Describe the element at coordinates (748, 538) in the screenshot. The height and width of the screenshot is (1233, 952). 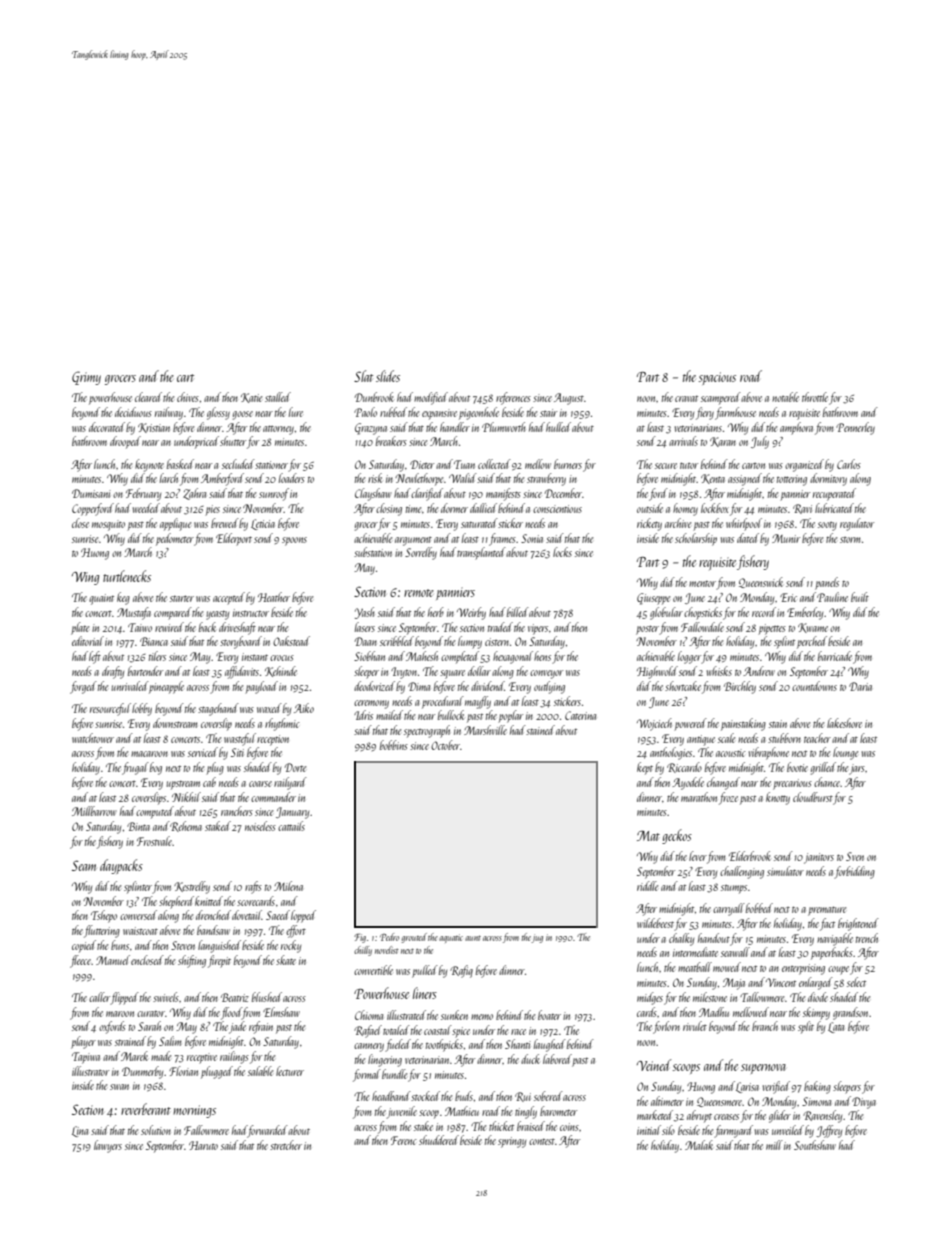
I see `dated` at that location.
